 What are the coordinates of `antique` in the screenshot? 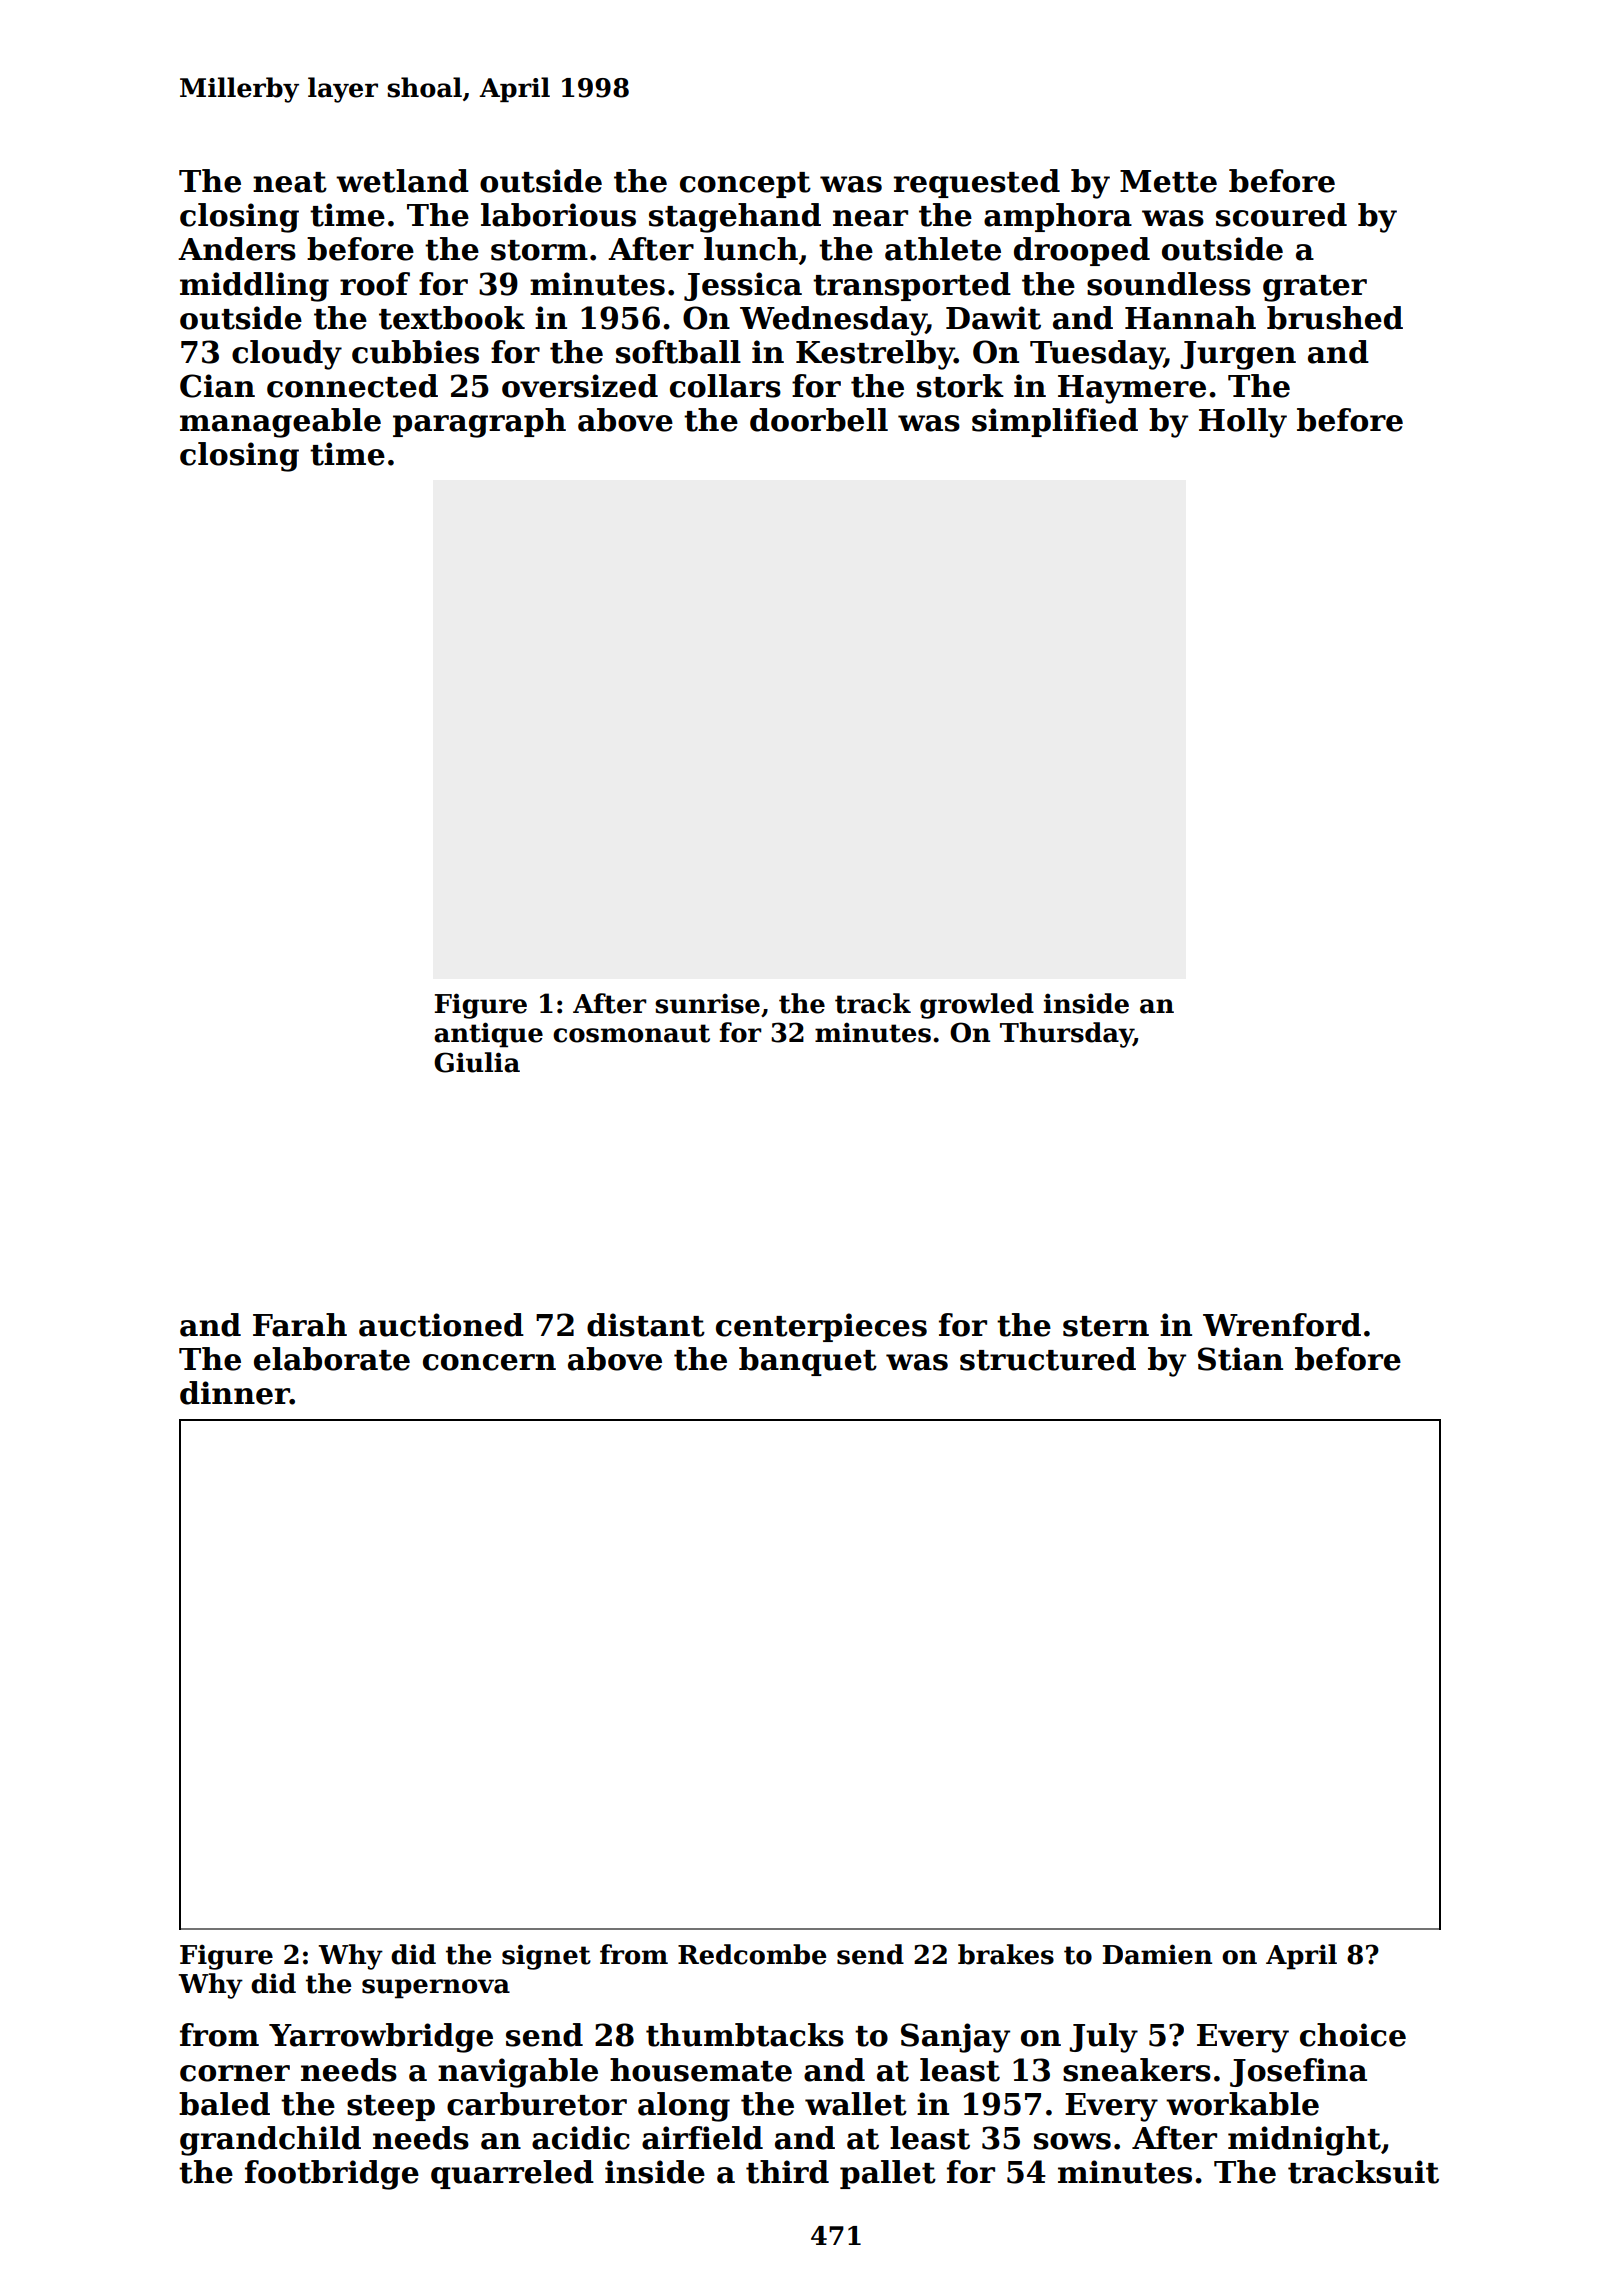 It's located at (488, 1035).
